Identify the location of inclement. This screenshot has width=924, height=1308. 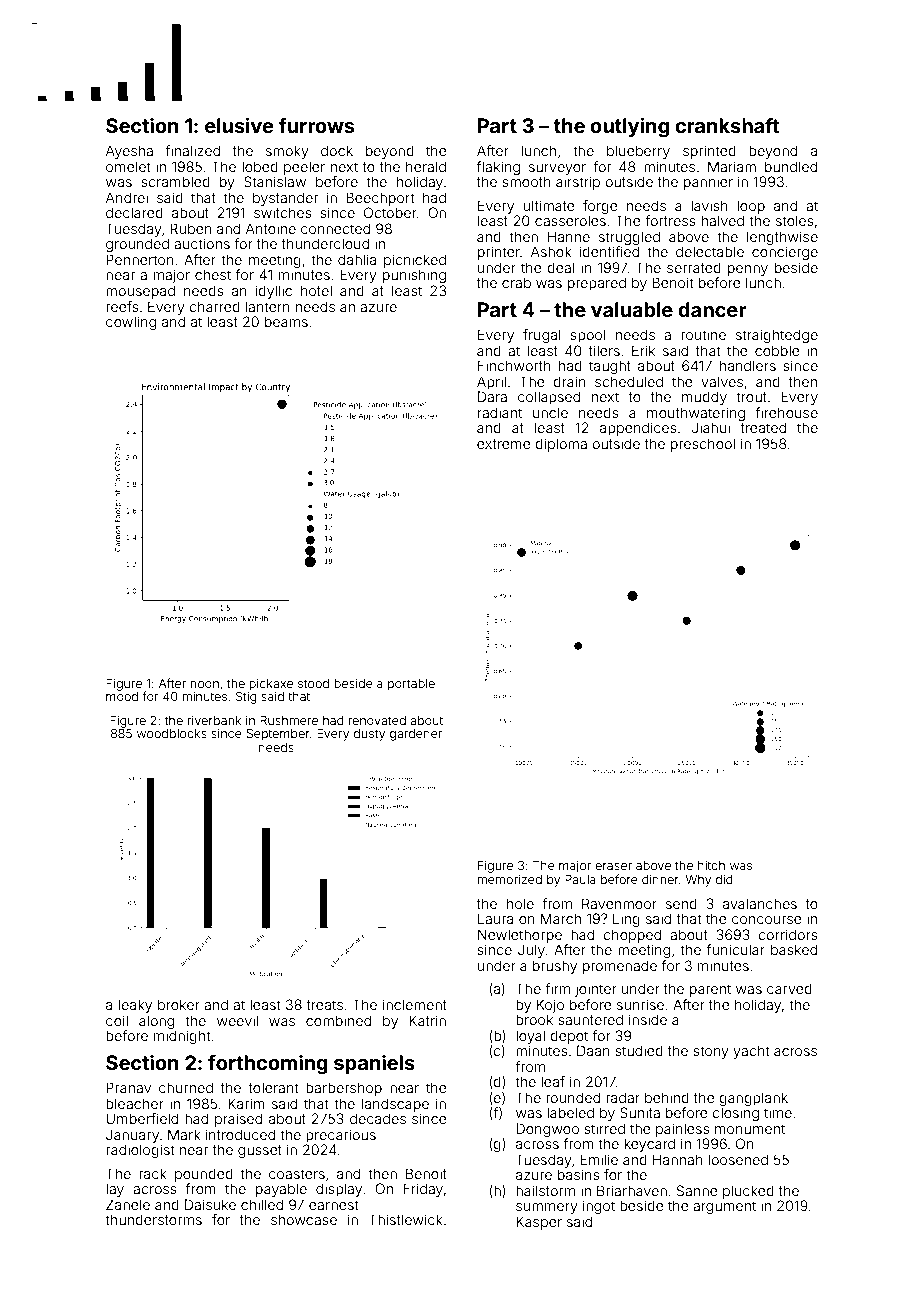
(415, 1004).
